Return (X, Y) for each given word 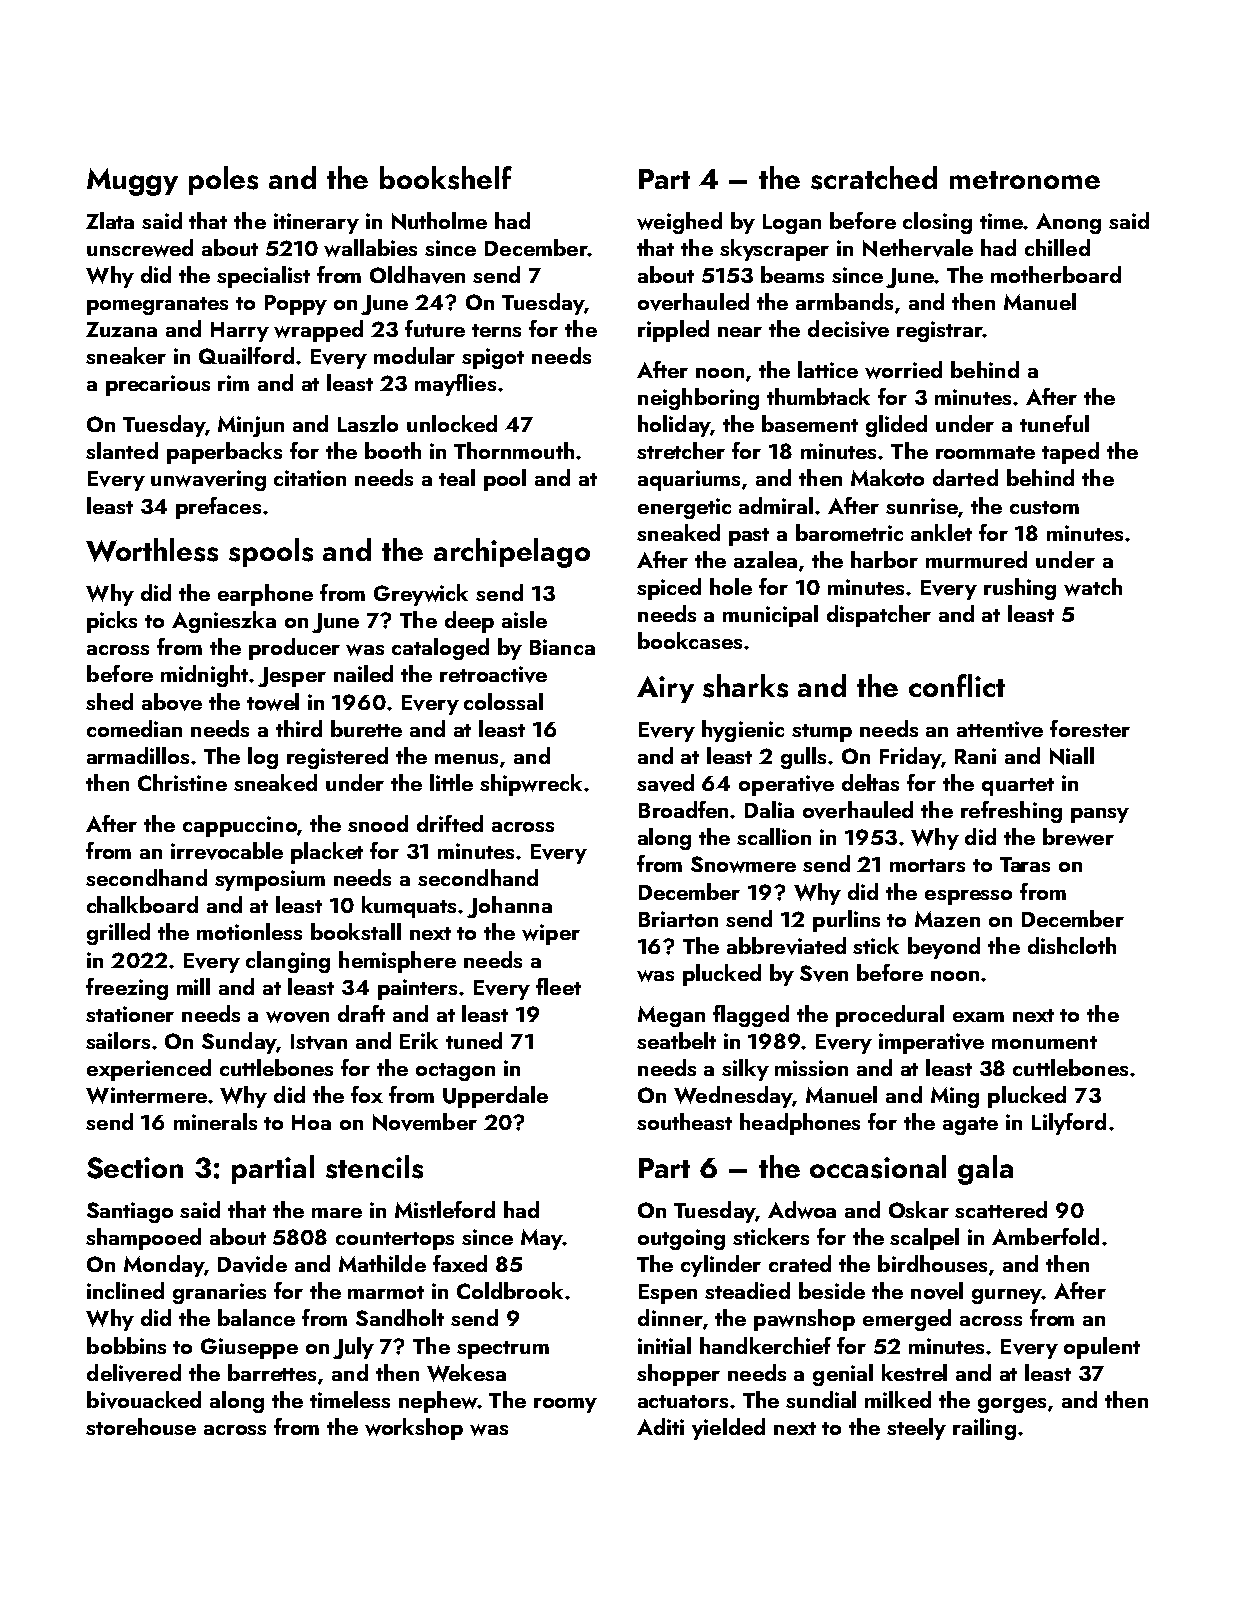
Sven (824, 973)
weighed (679, 223)
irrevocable (227, 851)
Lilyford (1069, 1124)
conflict (957, 685)
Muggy (132, 182)
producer (294, 649)
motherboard (1056, 274)
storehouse (141, 1426)
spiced (669, 589)
